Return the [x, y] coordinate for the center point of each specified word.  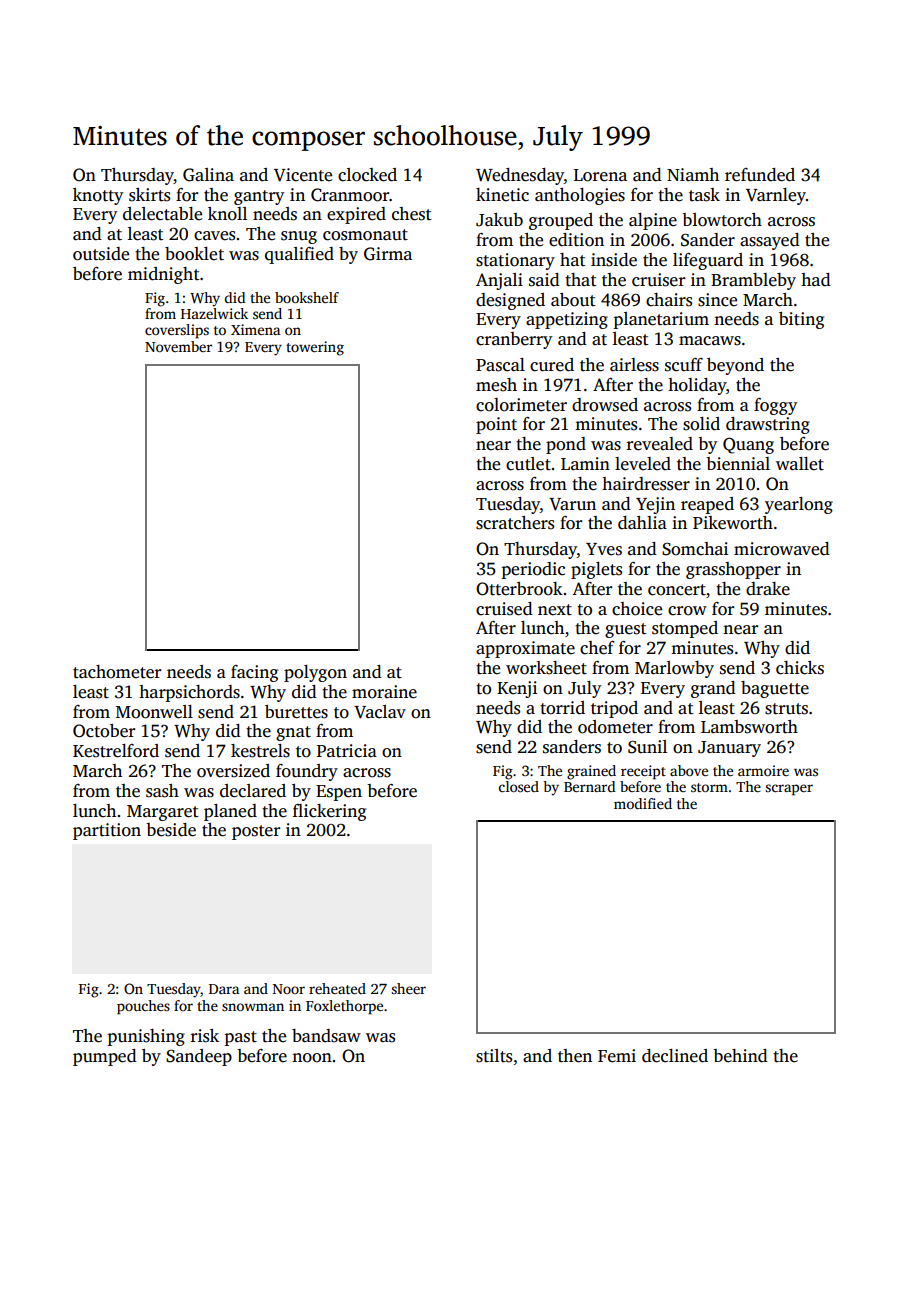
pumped [105, 1057]
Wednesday [520, 176]
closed [519, 786]
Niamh [693, 174]
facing [254, 673]
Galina [208, 175]
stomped [685, 629]
